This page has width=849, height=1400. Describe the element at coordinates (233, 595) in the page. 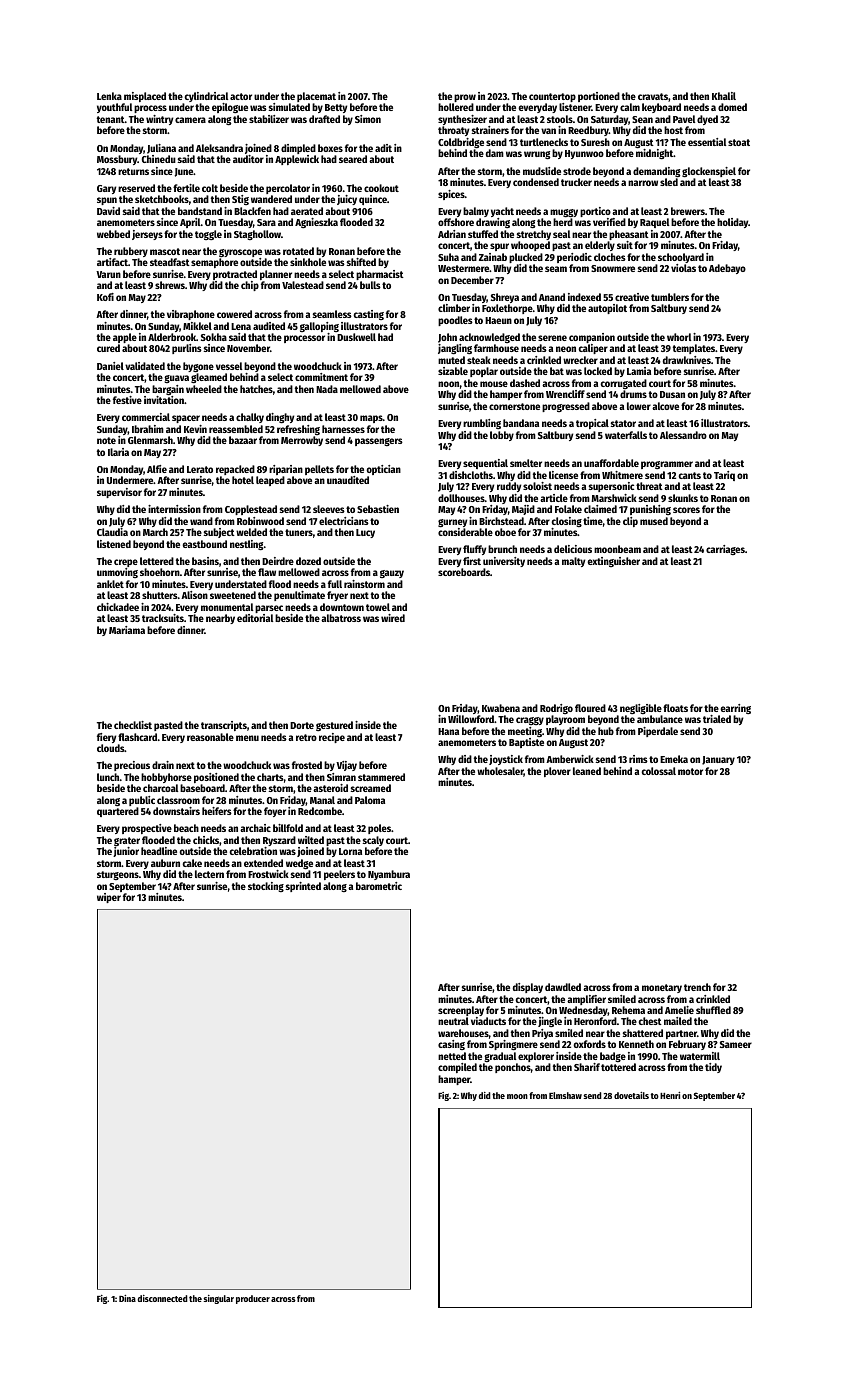

I see `sweetened` at that location.
